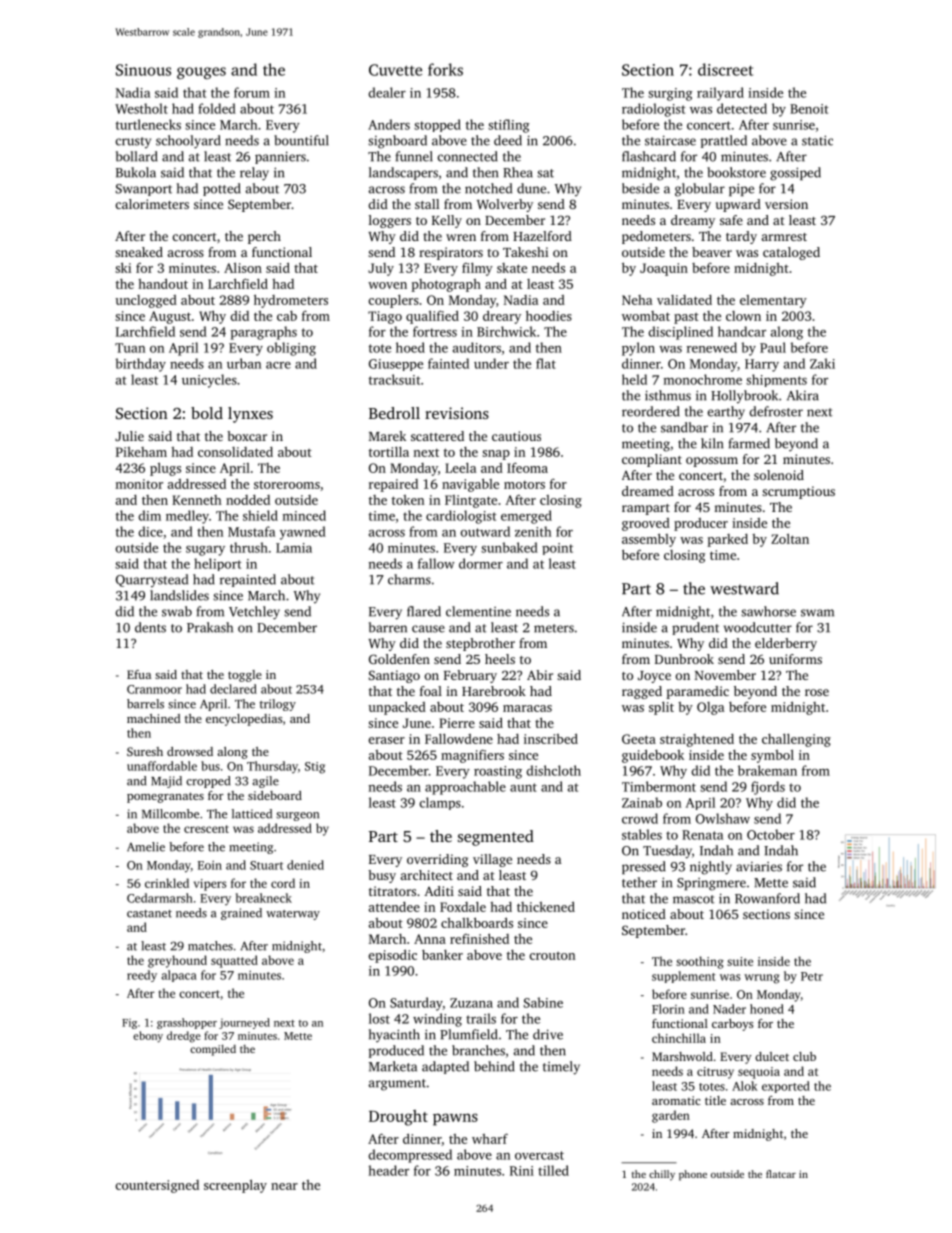  Describe the element at coordinates (149, 515) in the image. I see `dim` at that location.
